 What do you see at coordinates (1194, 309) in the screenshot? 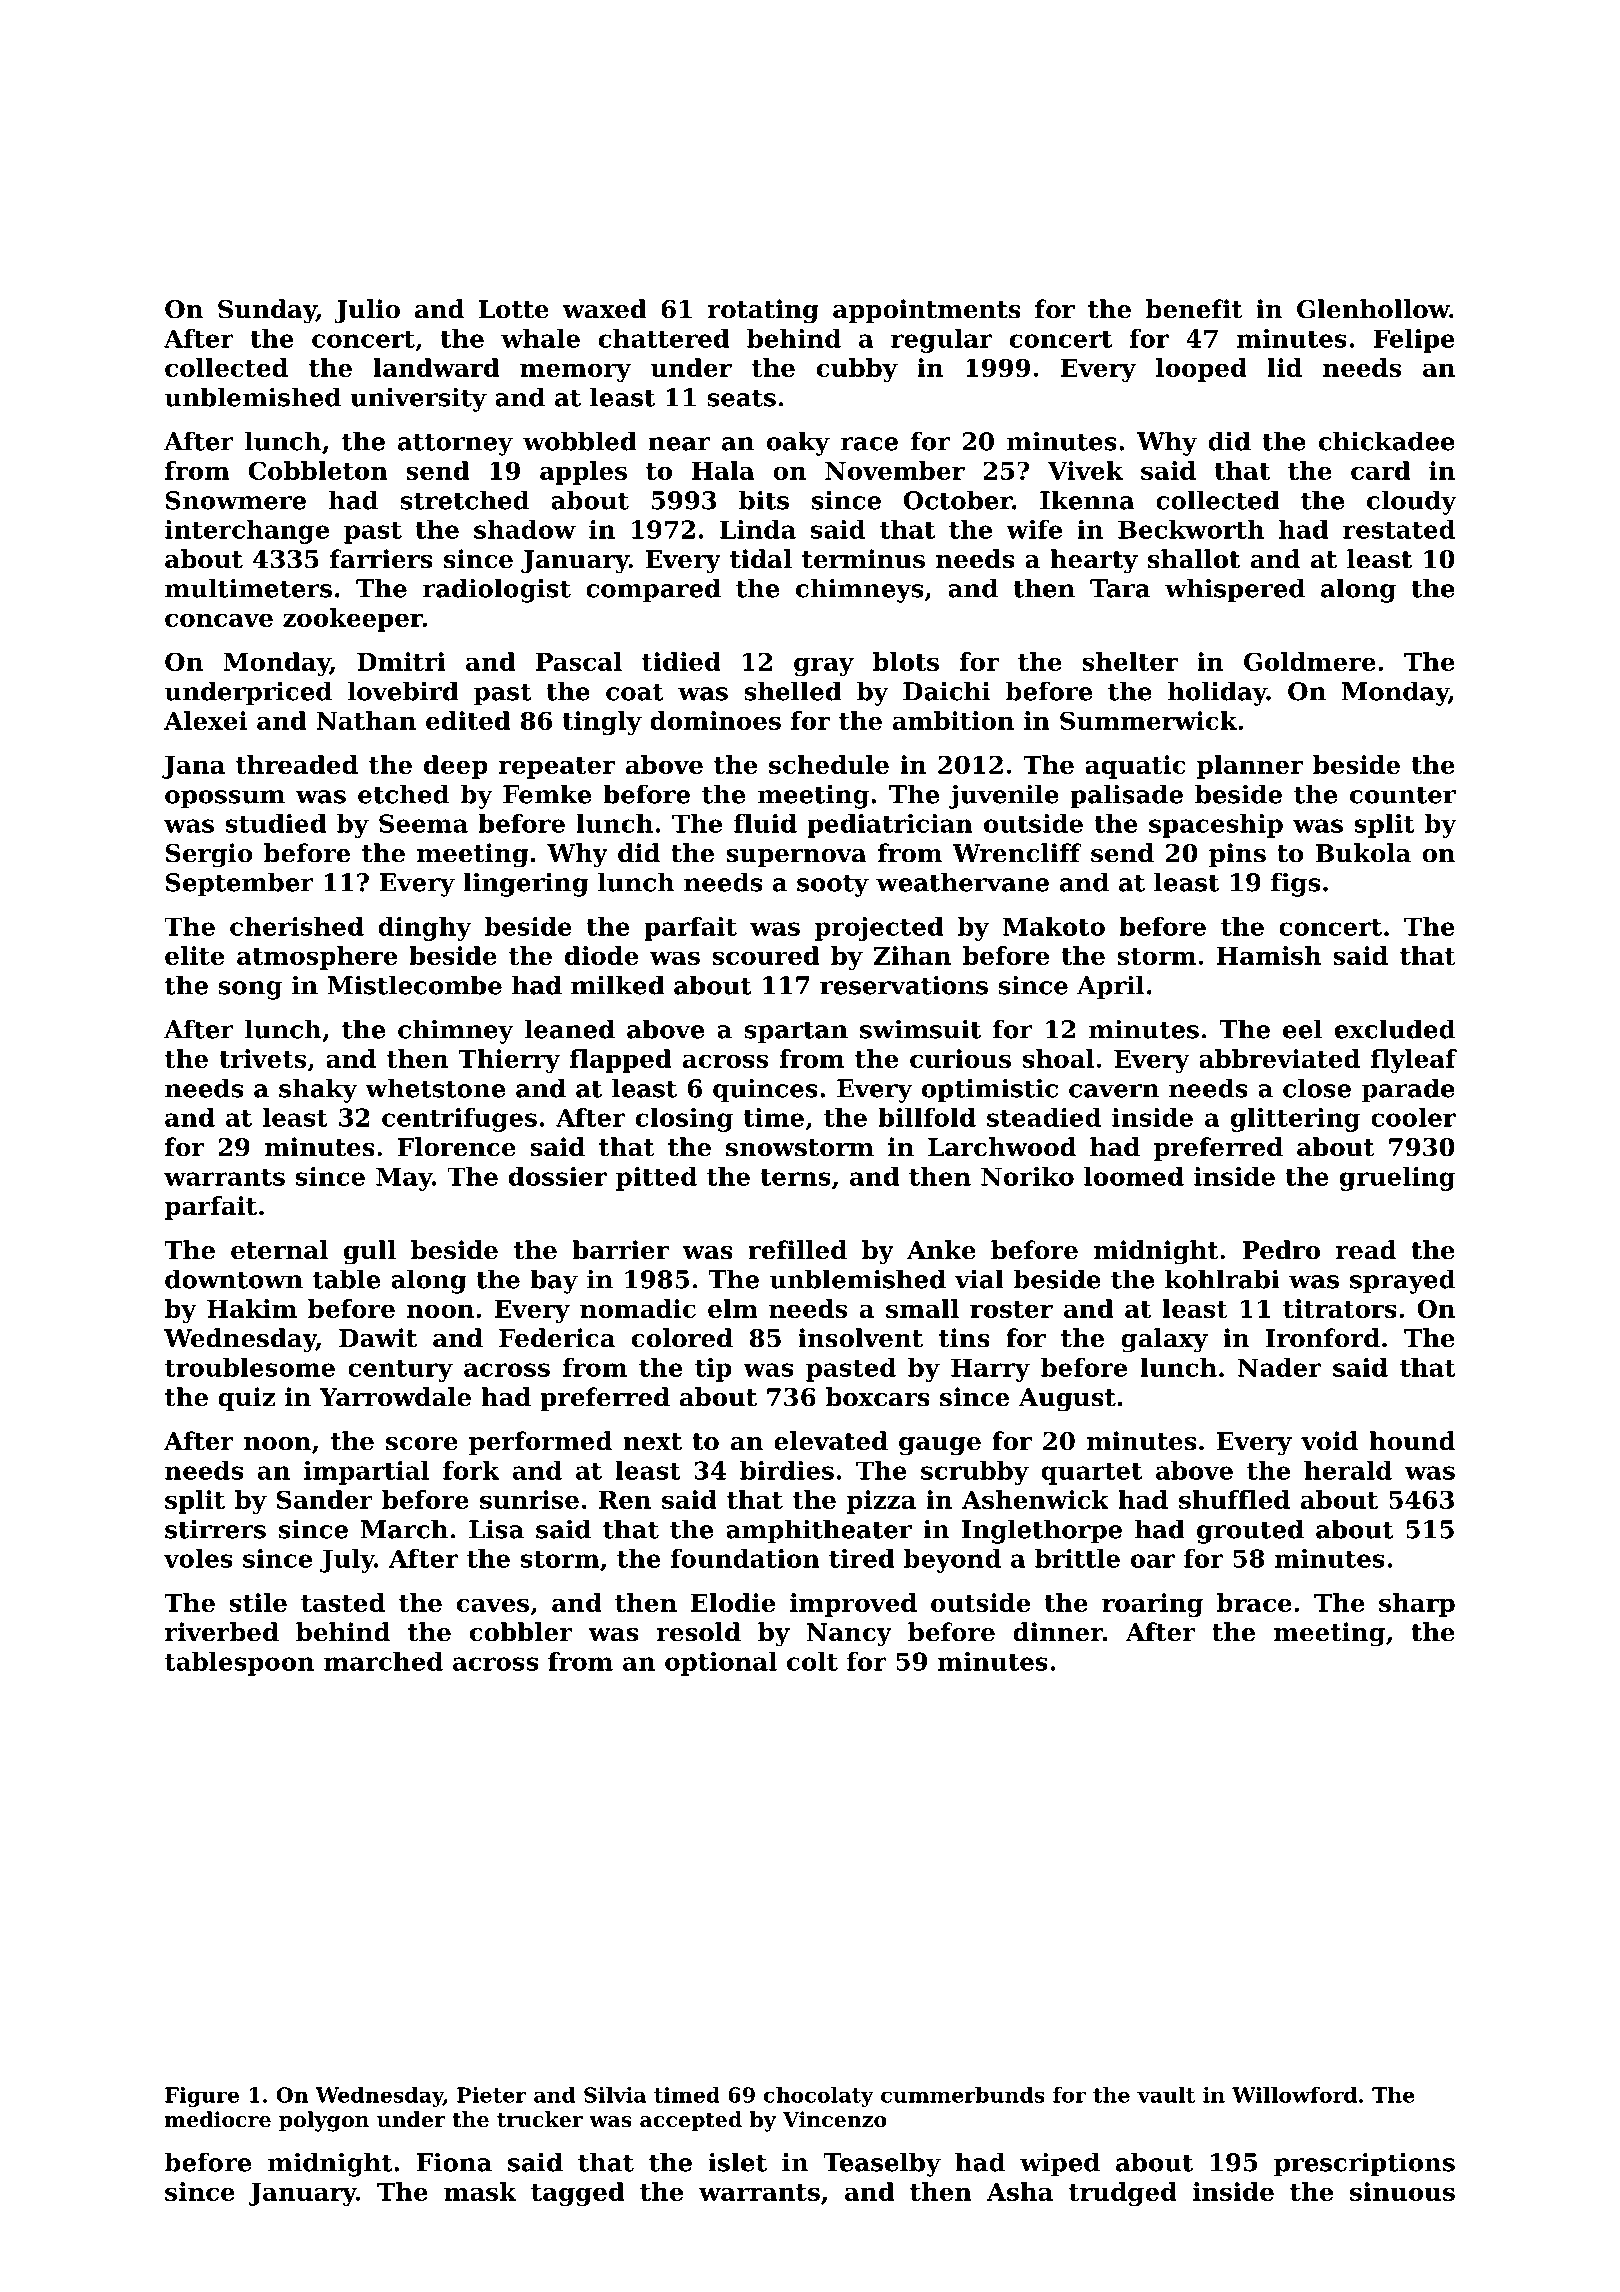
I see `benefit` at bounding box center [1194, 309].
